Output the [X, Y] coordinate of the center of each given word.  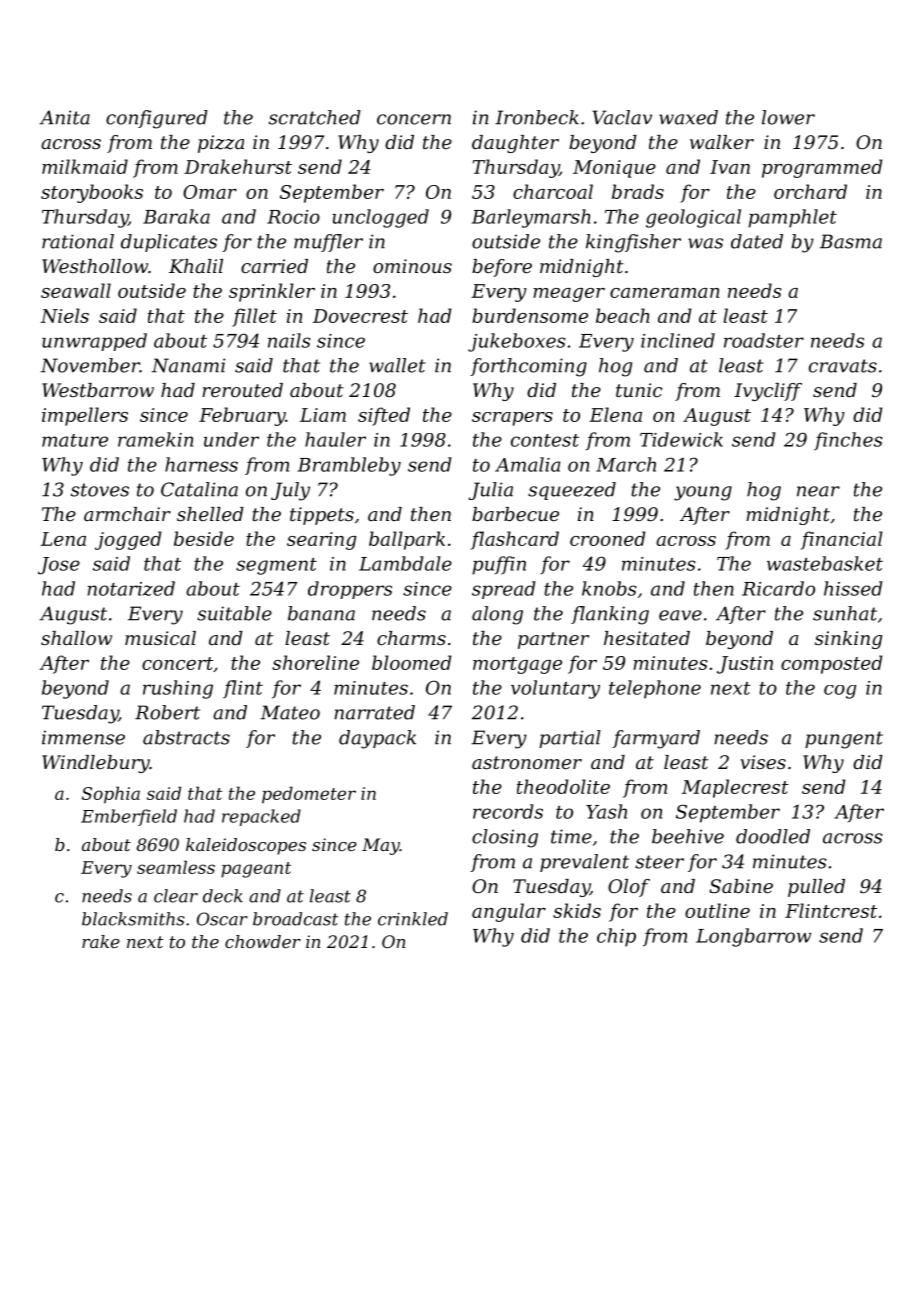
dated [757, 241]
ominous [412, 266]
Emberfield [129, 817]
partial [570, 739]
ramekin [155, 439]
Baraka [176, 216]
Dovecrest [360, 316]
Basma [851, 241]
